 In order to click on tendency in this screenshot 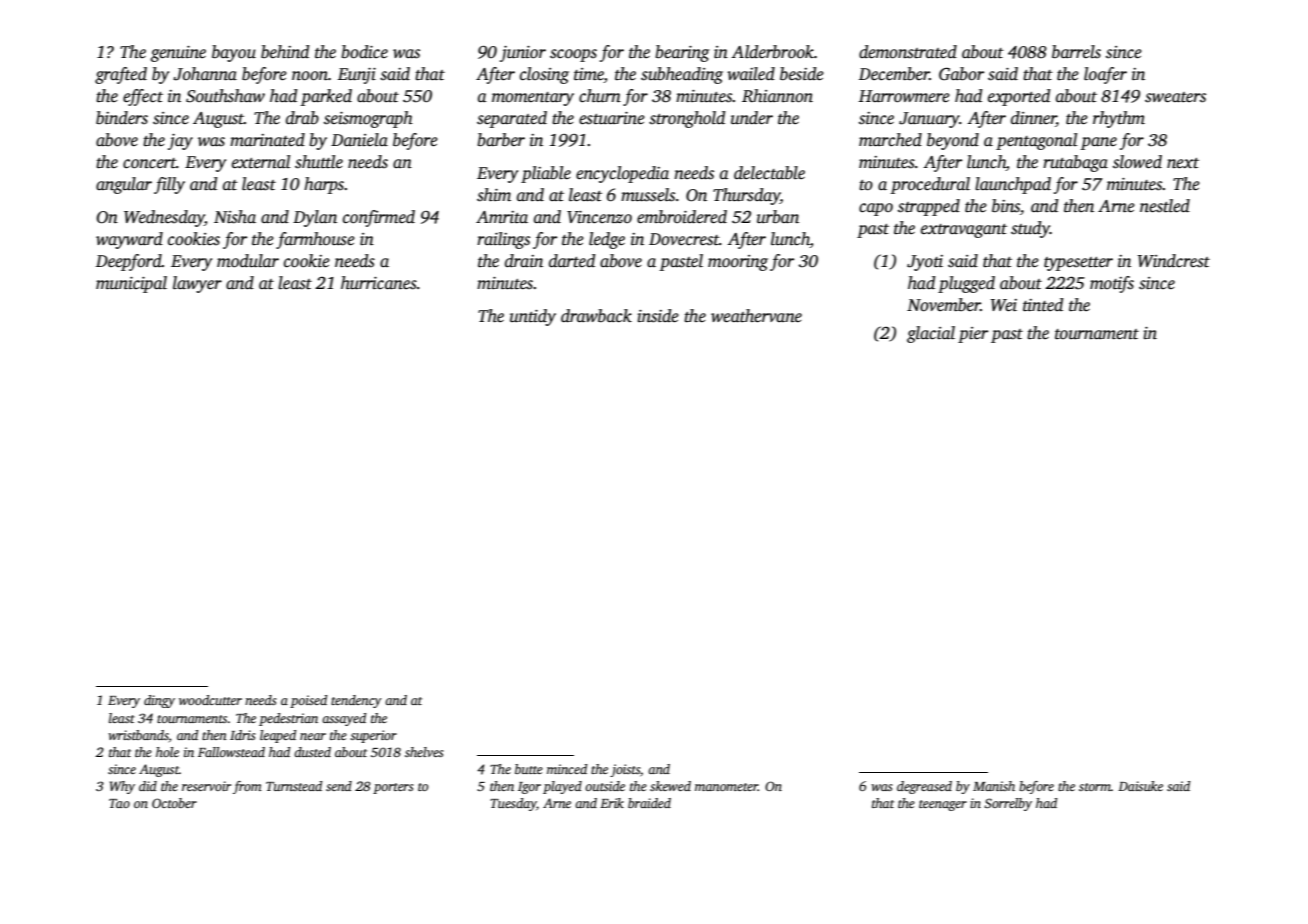, I will do `click(356, 701)`.
